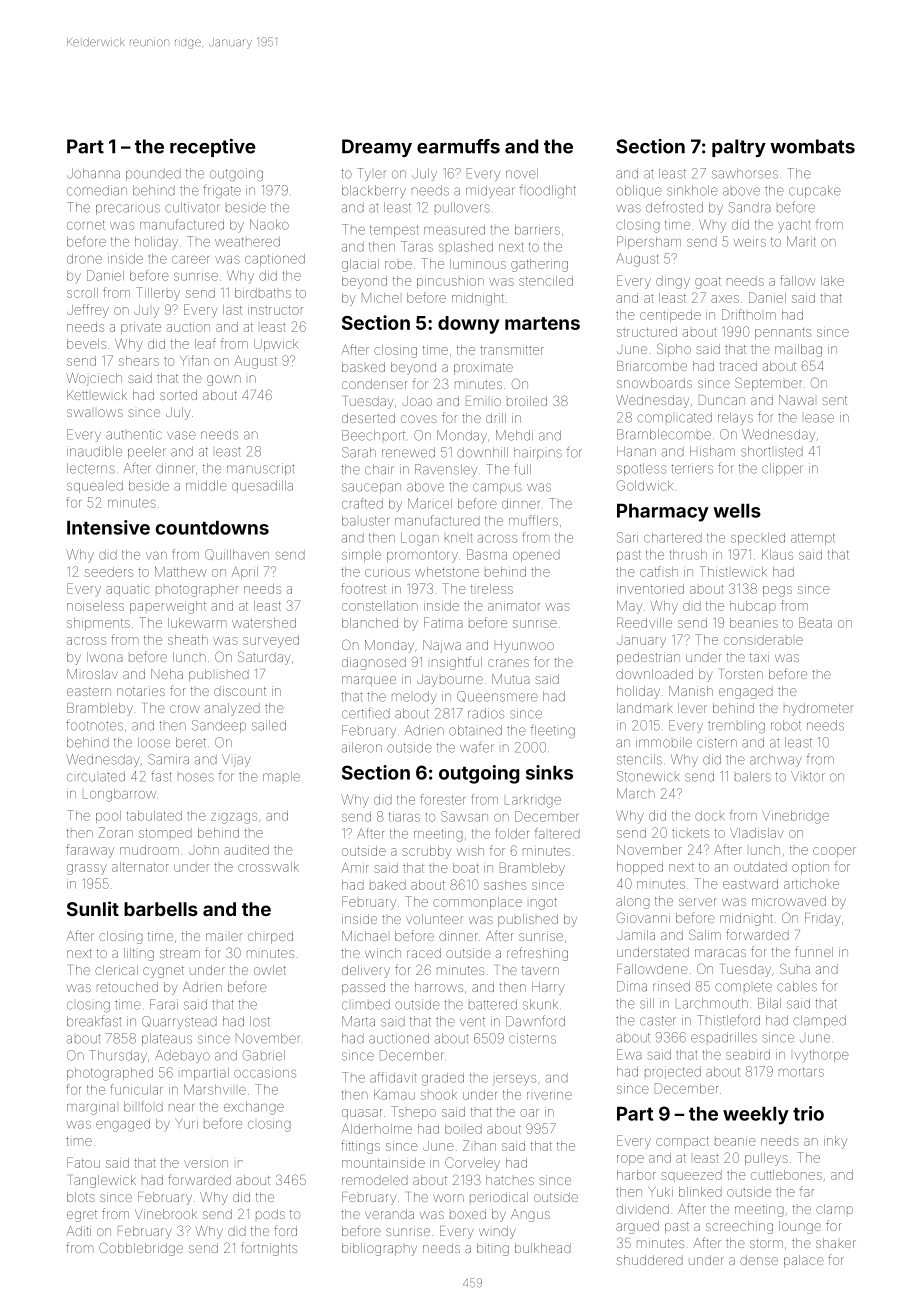  I want to click on quesadilla, so click(262, 486).
